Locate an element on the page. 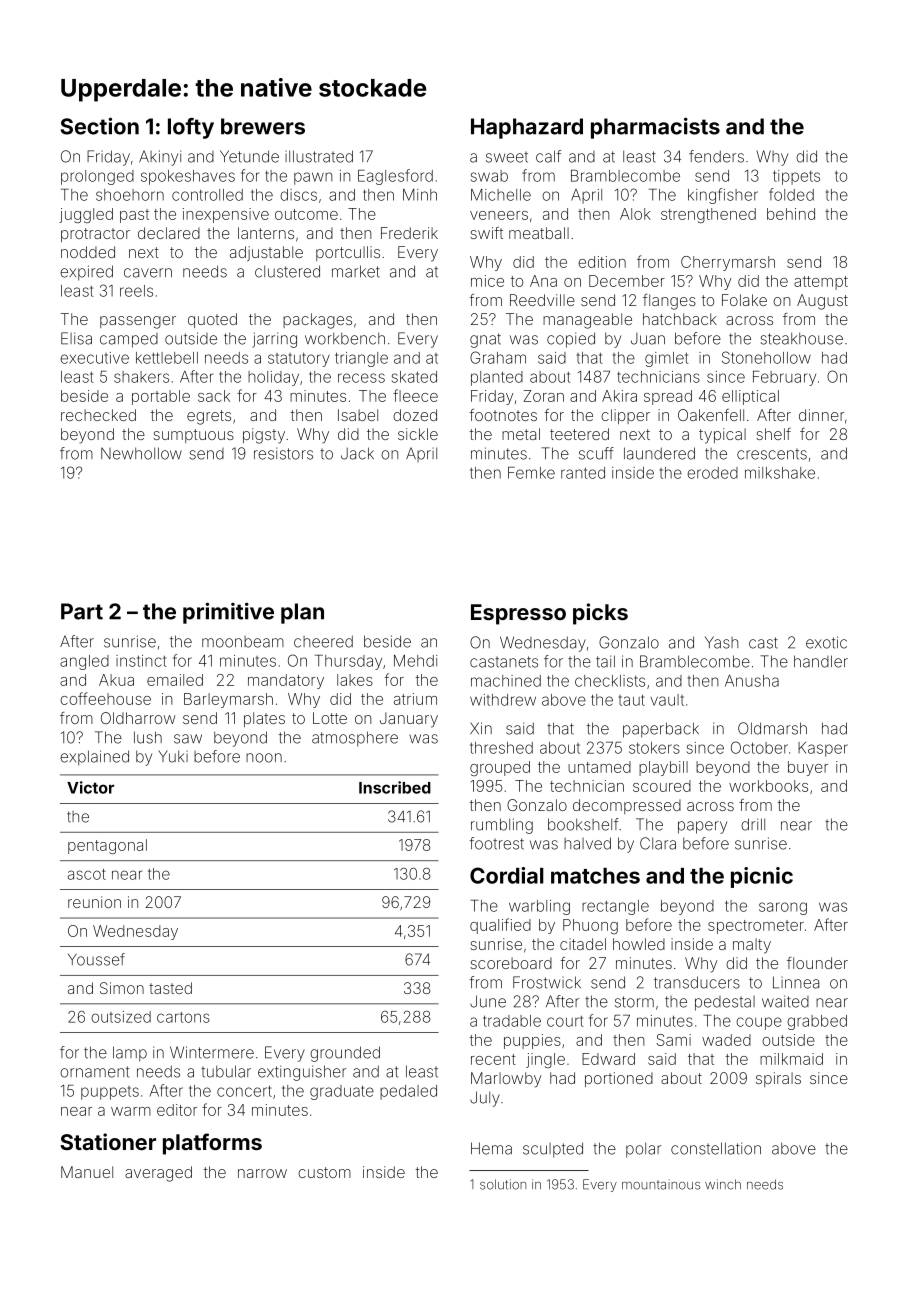 This image has width=908, height=1316. narrow is located at coordinates (262, 1173).
